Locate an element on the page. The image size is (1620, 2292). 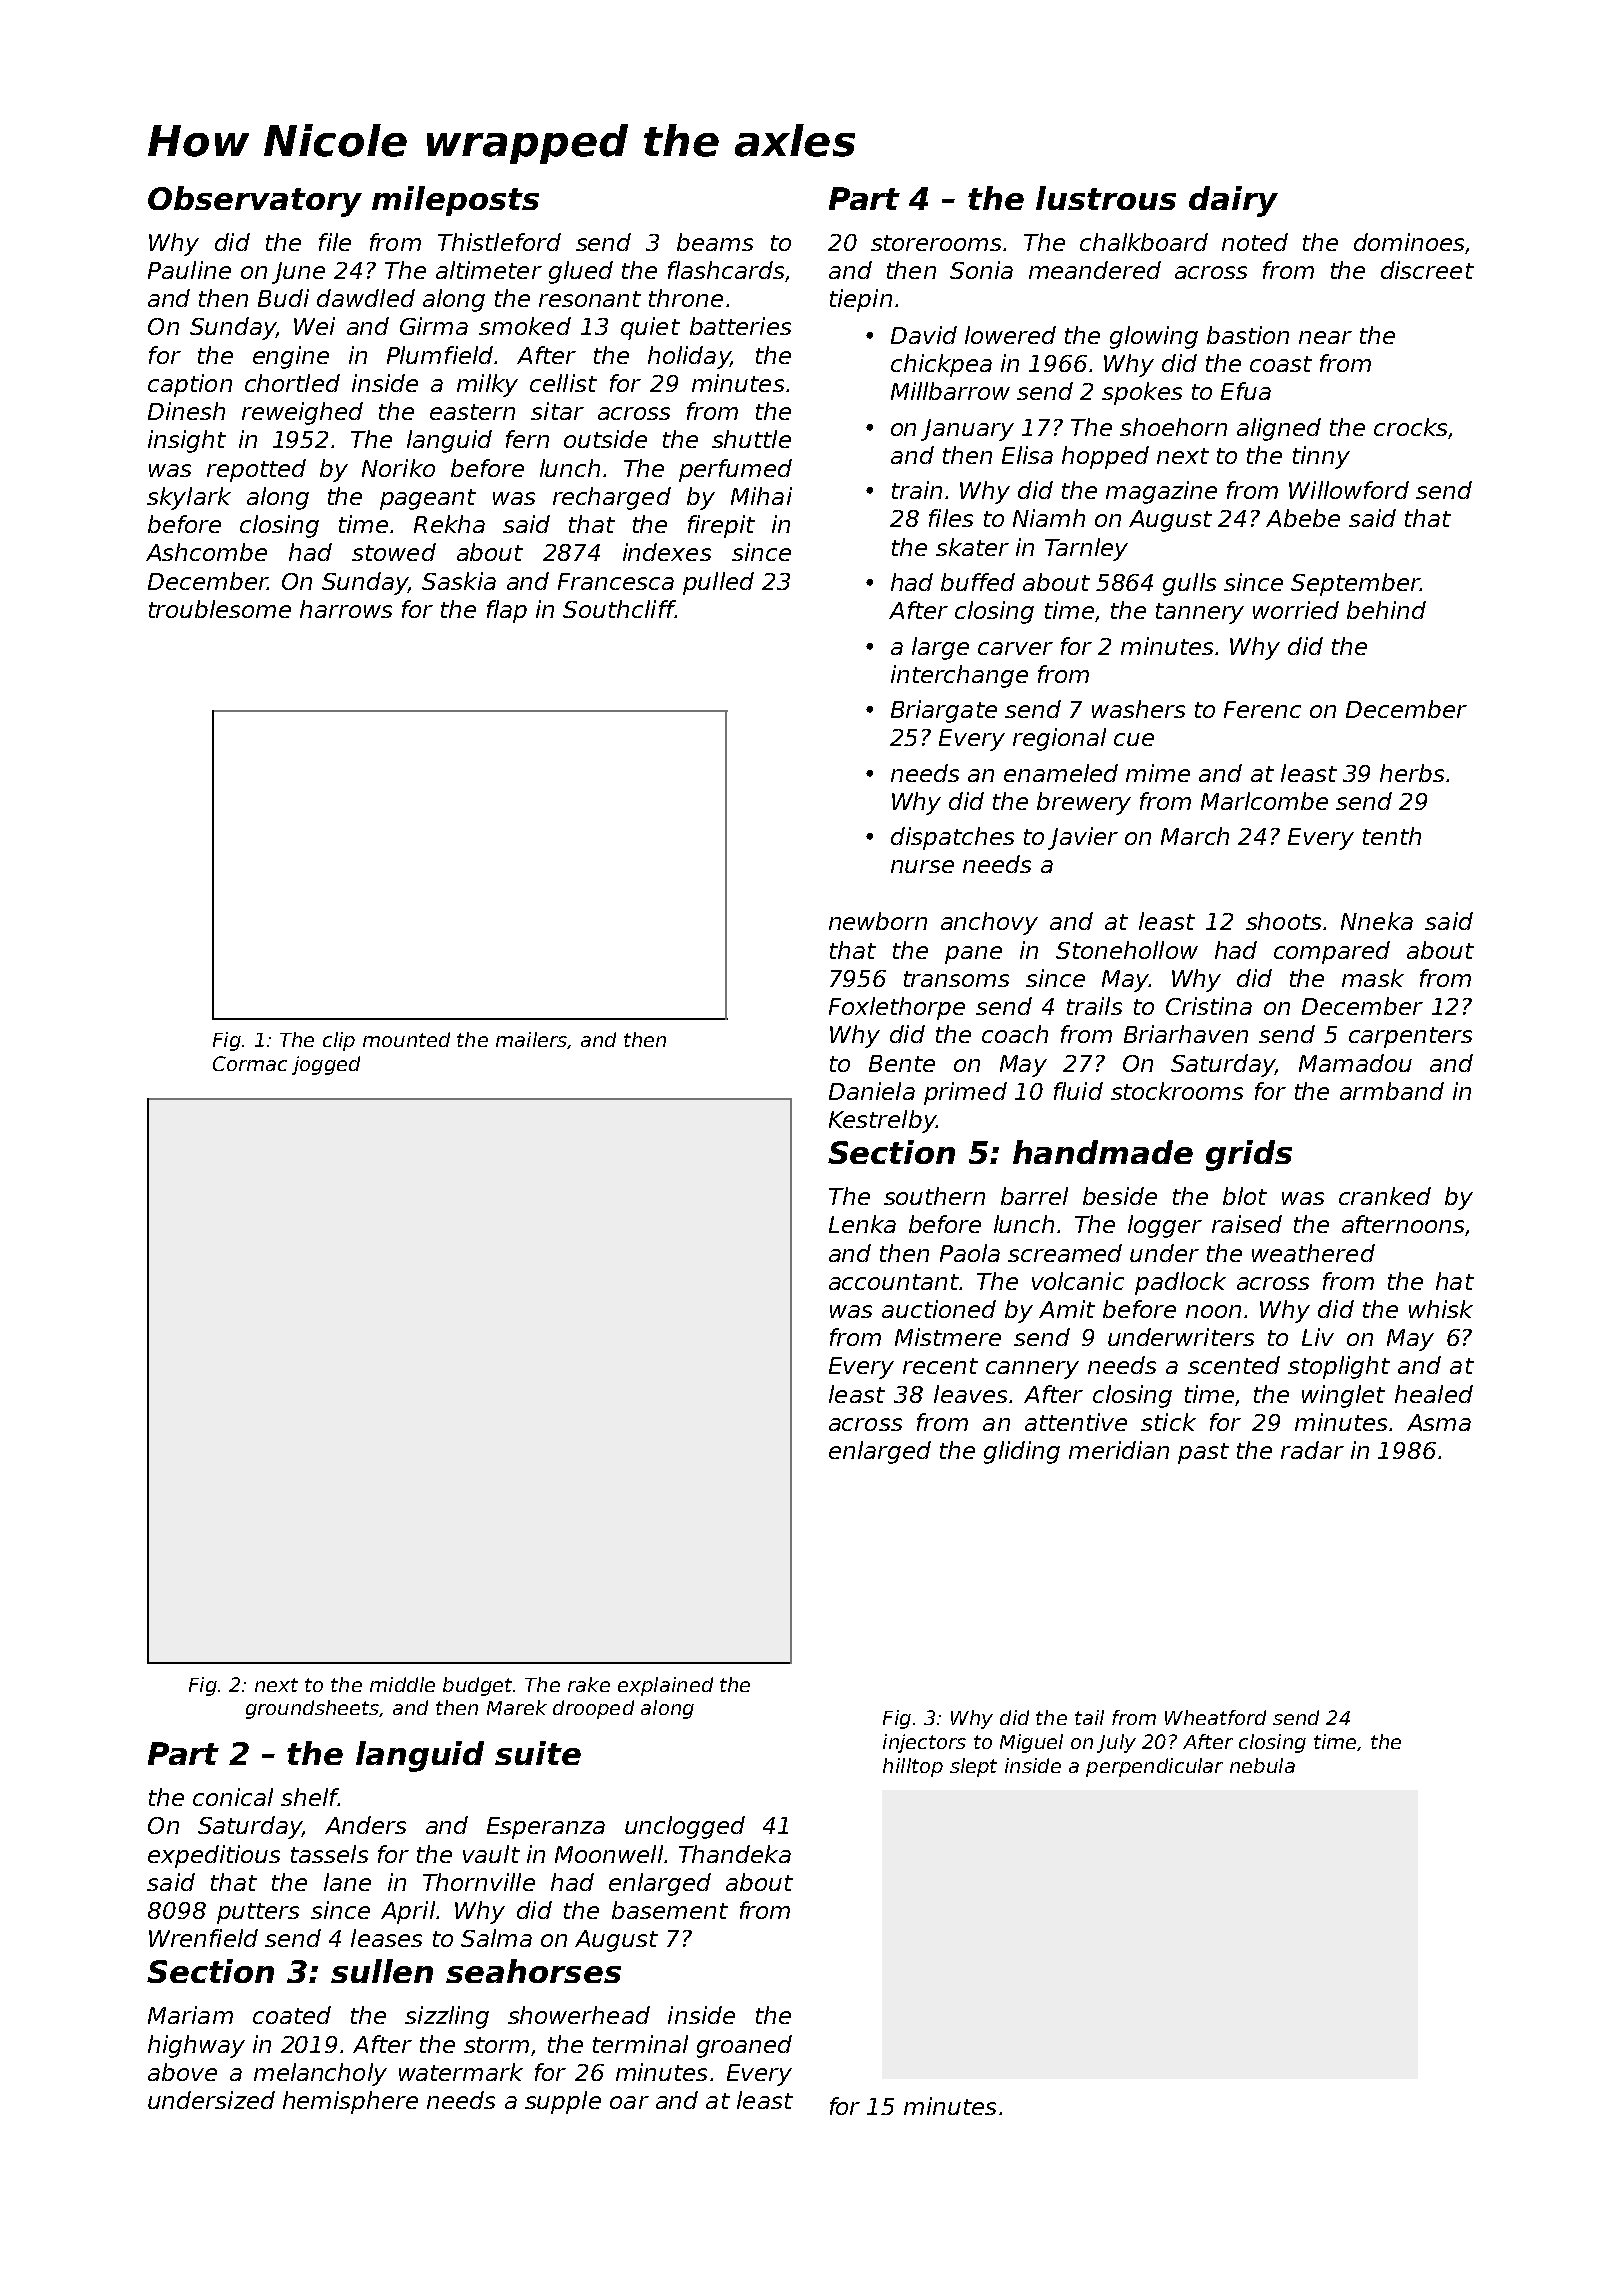
coast is located at coordinates (1281, 364).
